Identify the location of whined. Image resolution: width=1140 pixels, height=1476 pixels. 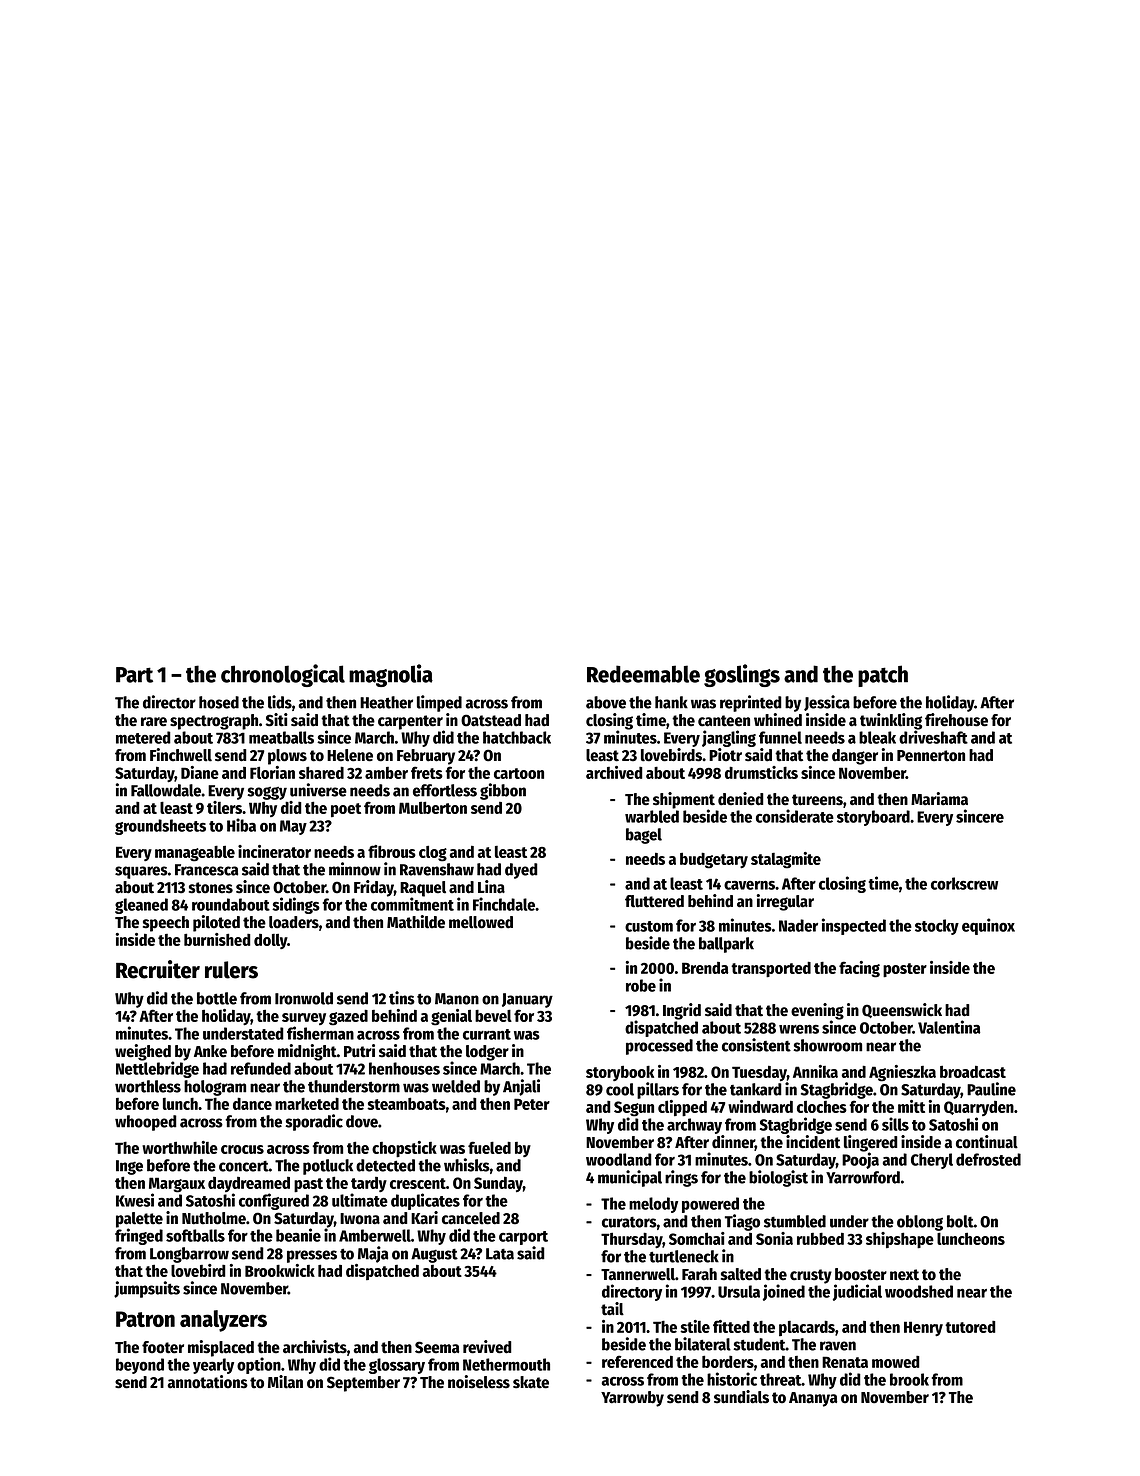
(778, 720).
